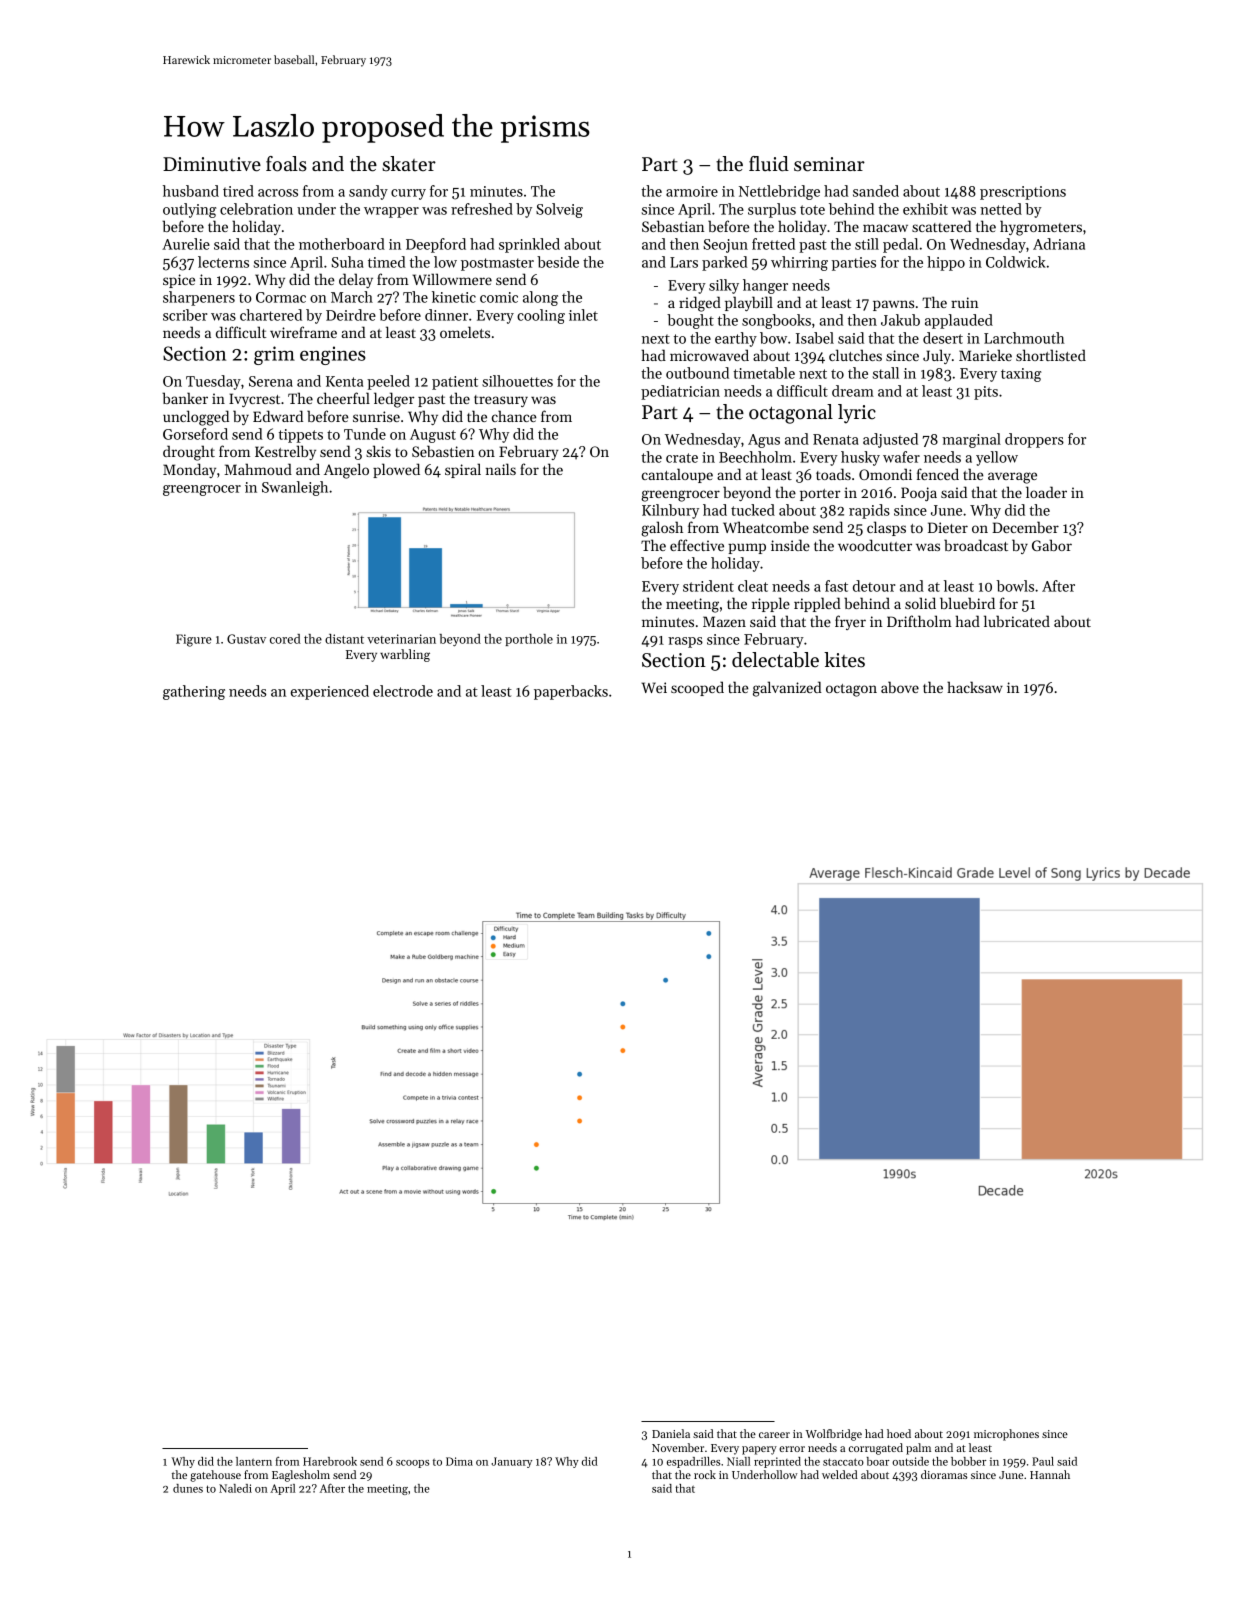 The width and height of the page is (1254, 1623). What do you see at coordinates (1006, 1435) in the page?
I see `microphones` at bounding box center [1006, 1435].
